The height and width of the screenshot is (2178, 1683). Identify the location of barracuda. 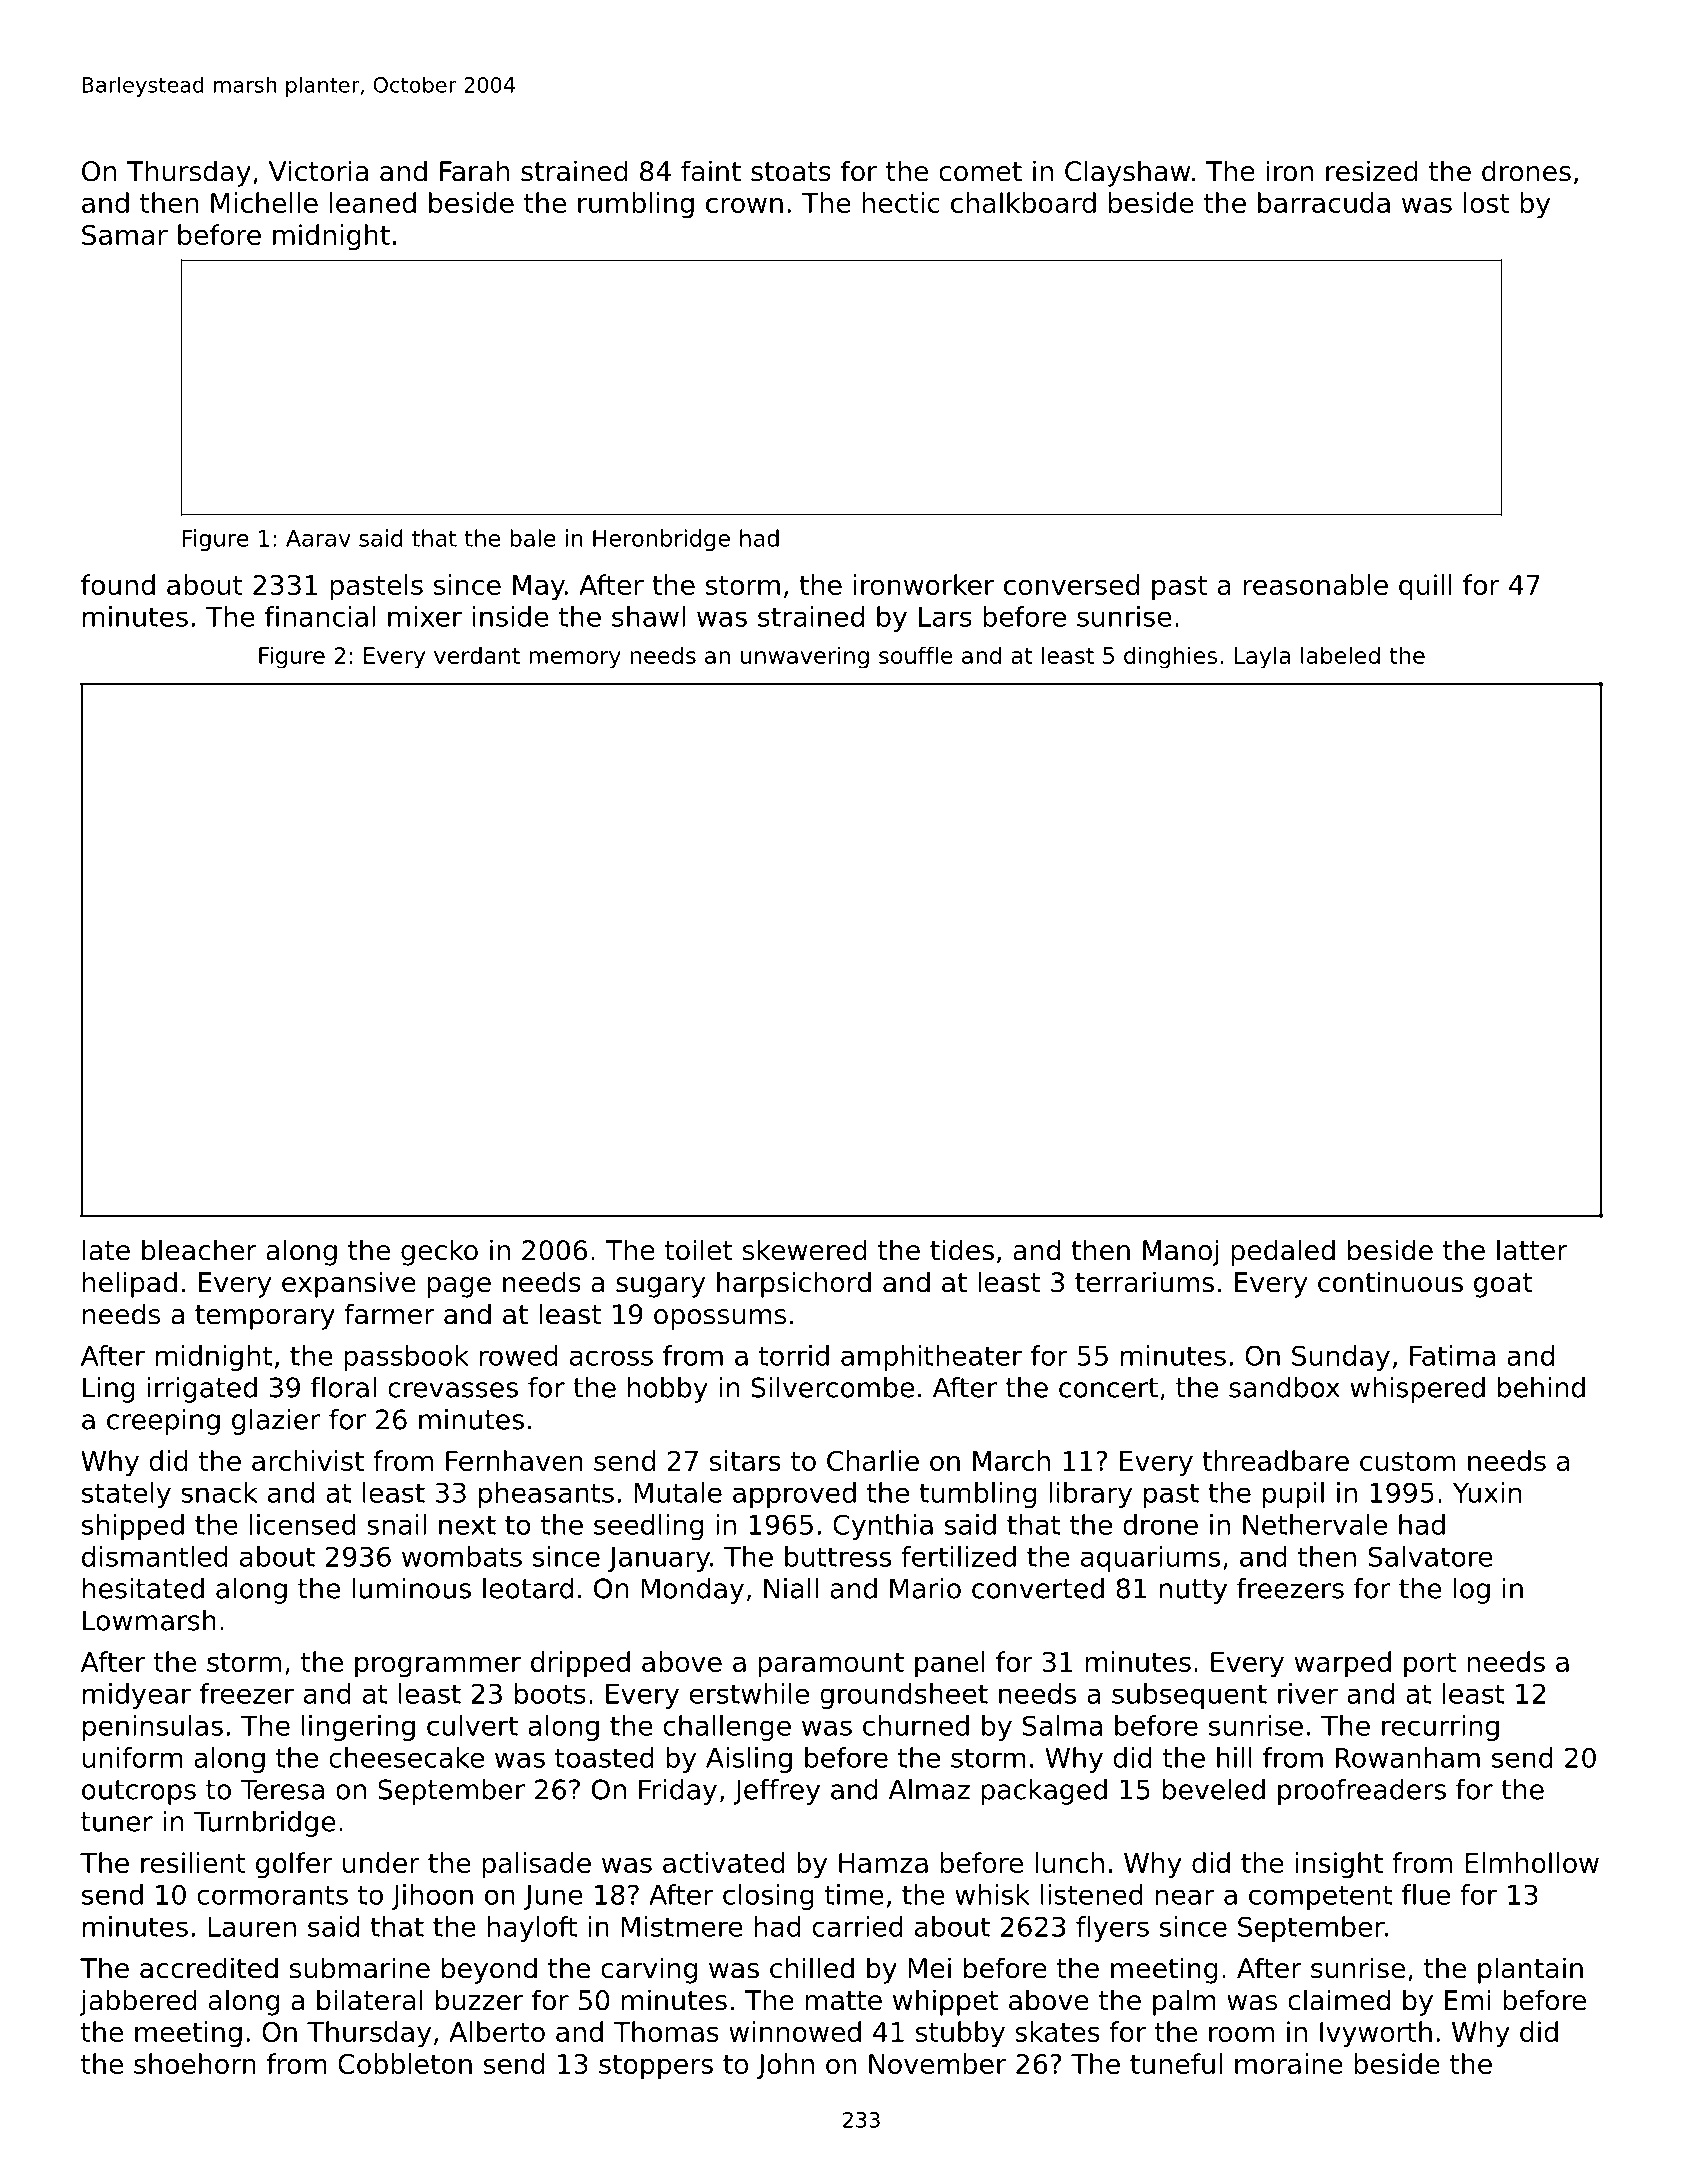
(1324, 202).
